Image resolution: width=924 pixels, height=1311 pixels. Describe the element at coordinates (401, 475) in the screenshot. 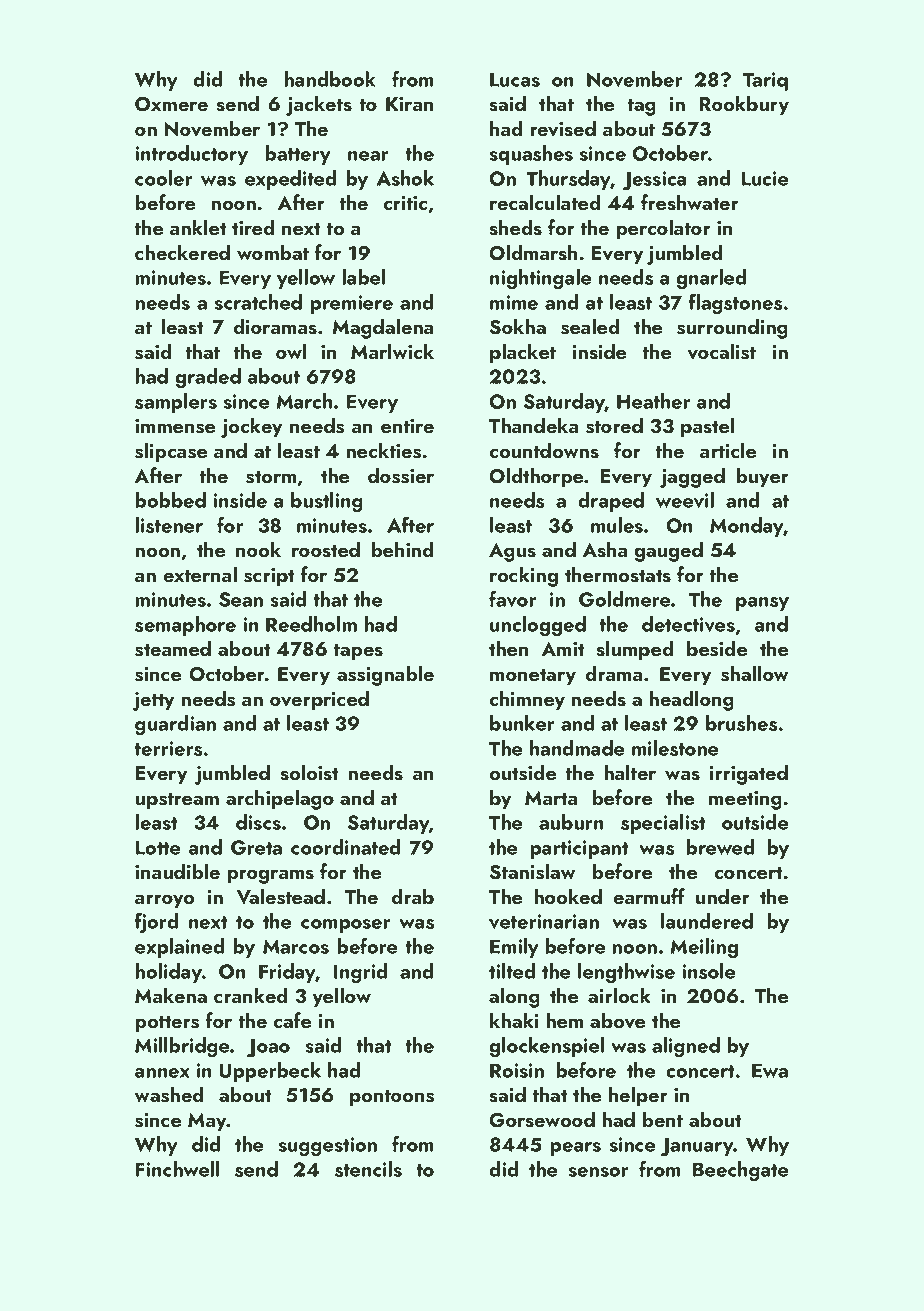

I see `dossier` at that location.
